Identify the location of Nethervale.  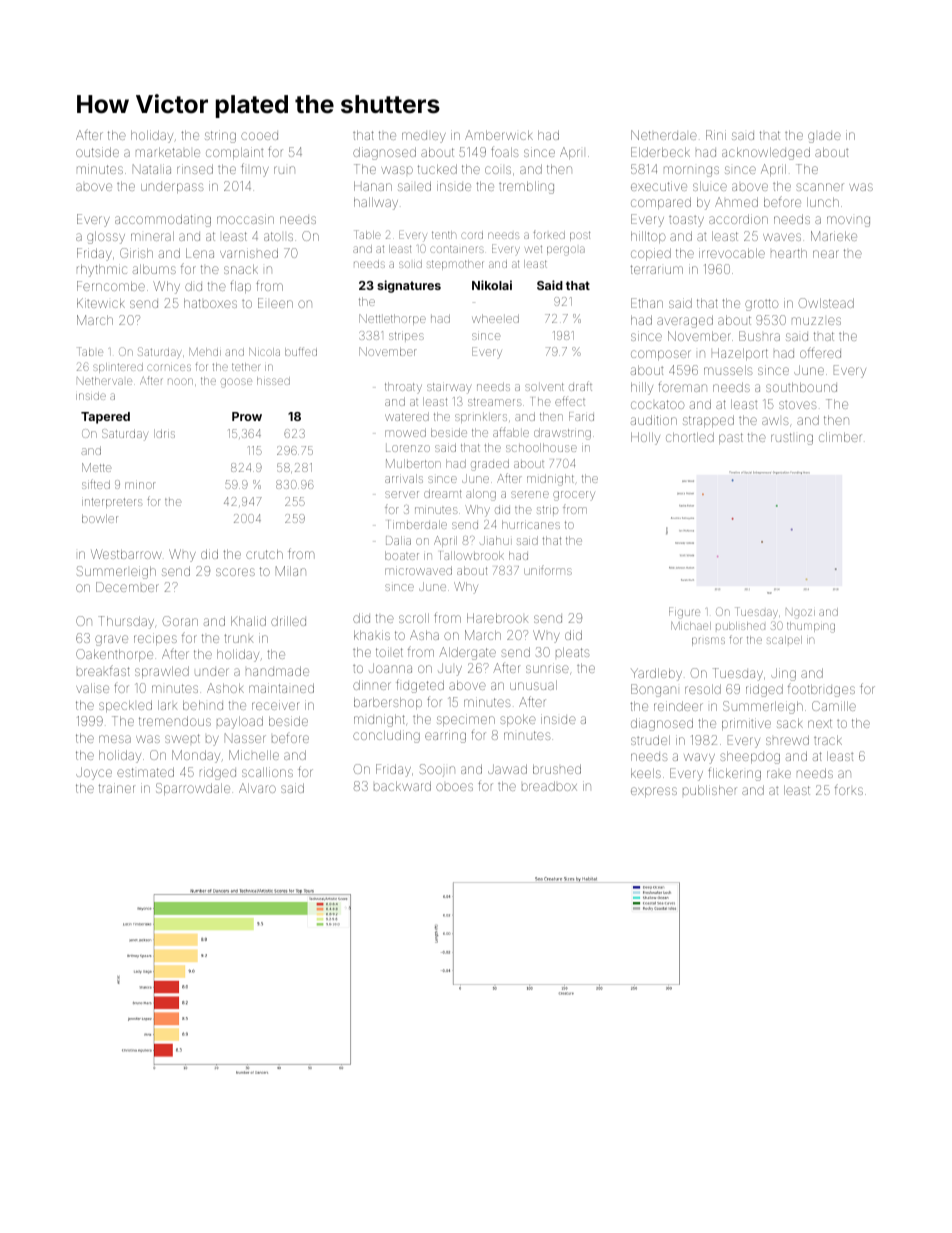
(104, 381).
